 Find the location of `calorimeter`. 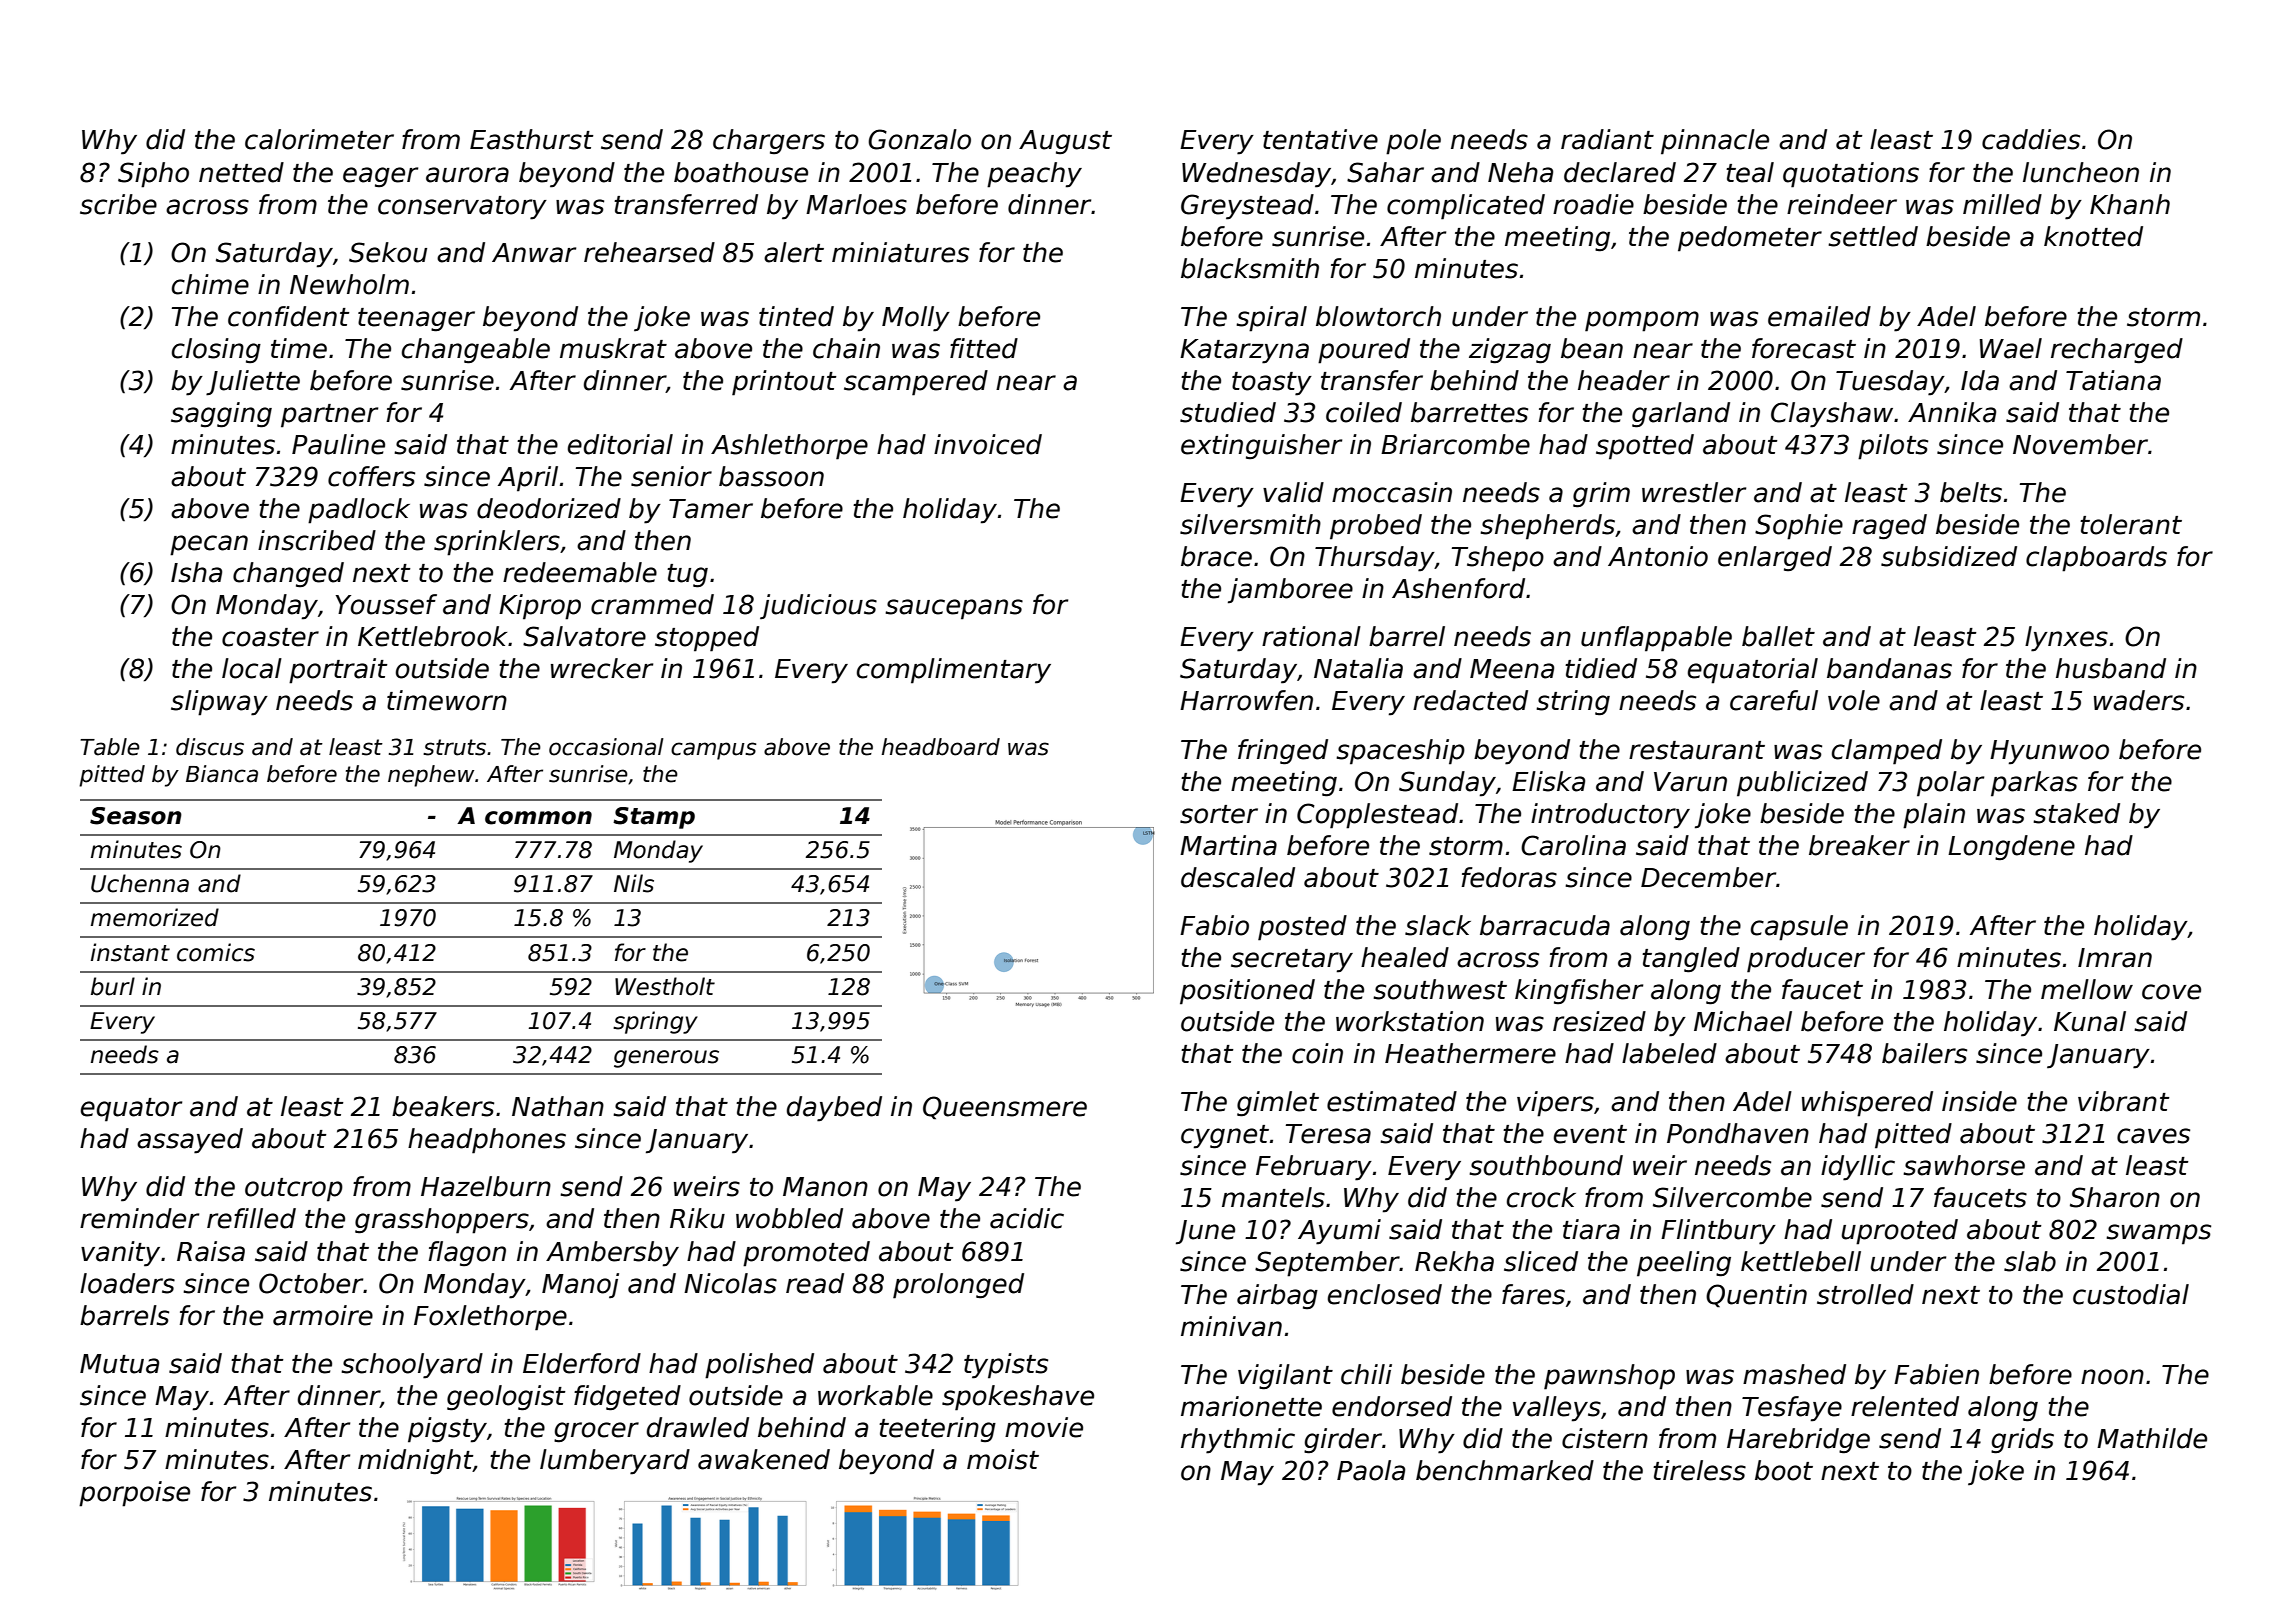

calorimeter is located at coordinates (319, 139).
